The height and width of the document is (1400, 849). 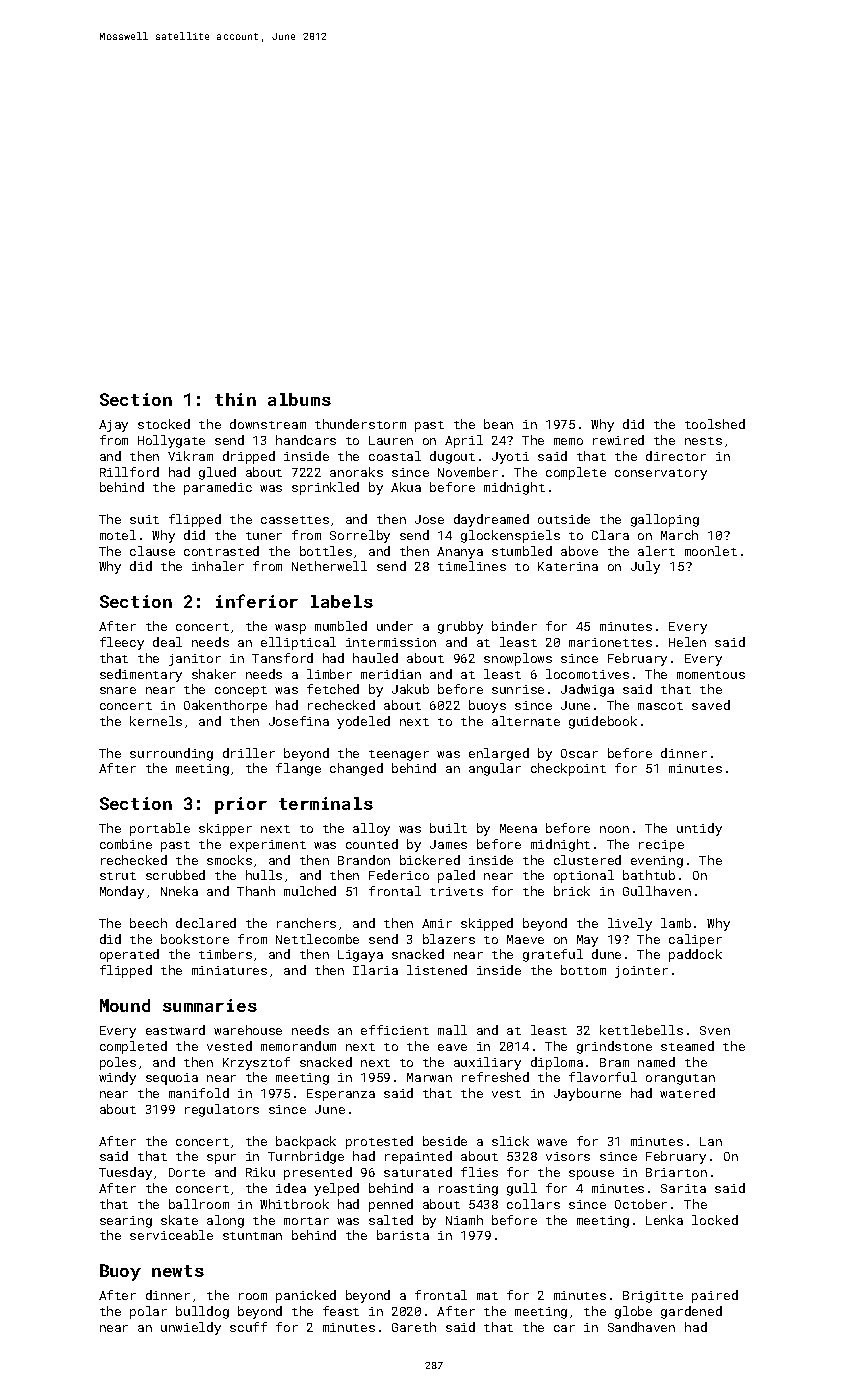 What do you see at coordinates (487, 1296) in the document?
I see `mat` at bounding box center [487, 1296].
